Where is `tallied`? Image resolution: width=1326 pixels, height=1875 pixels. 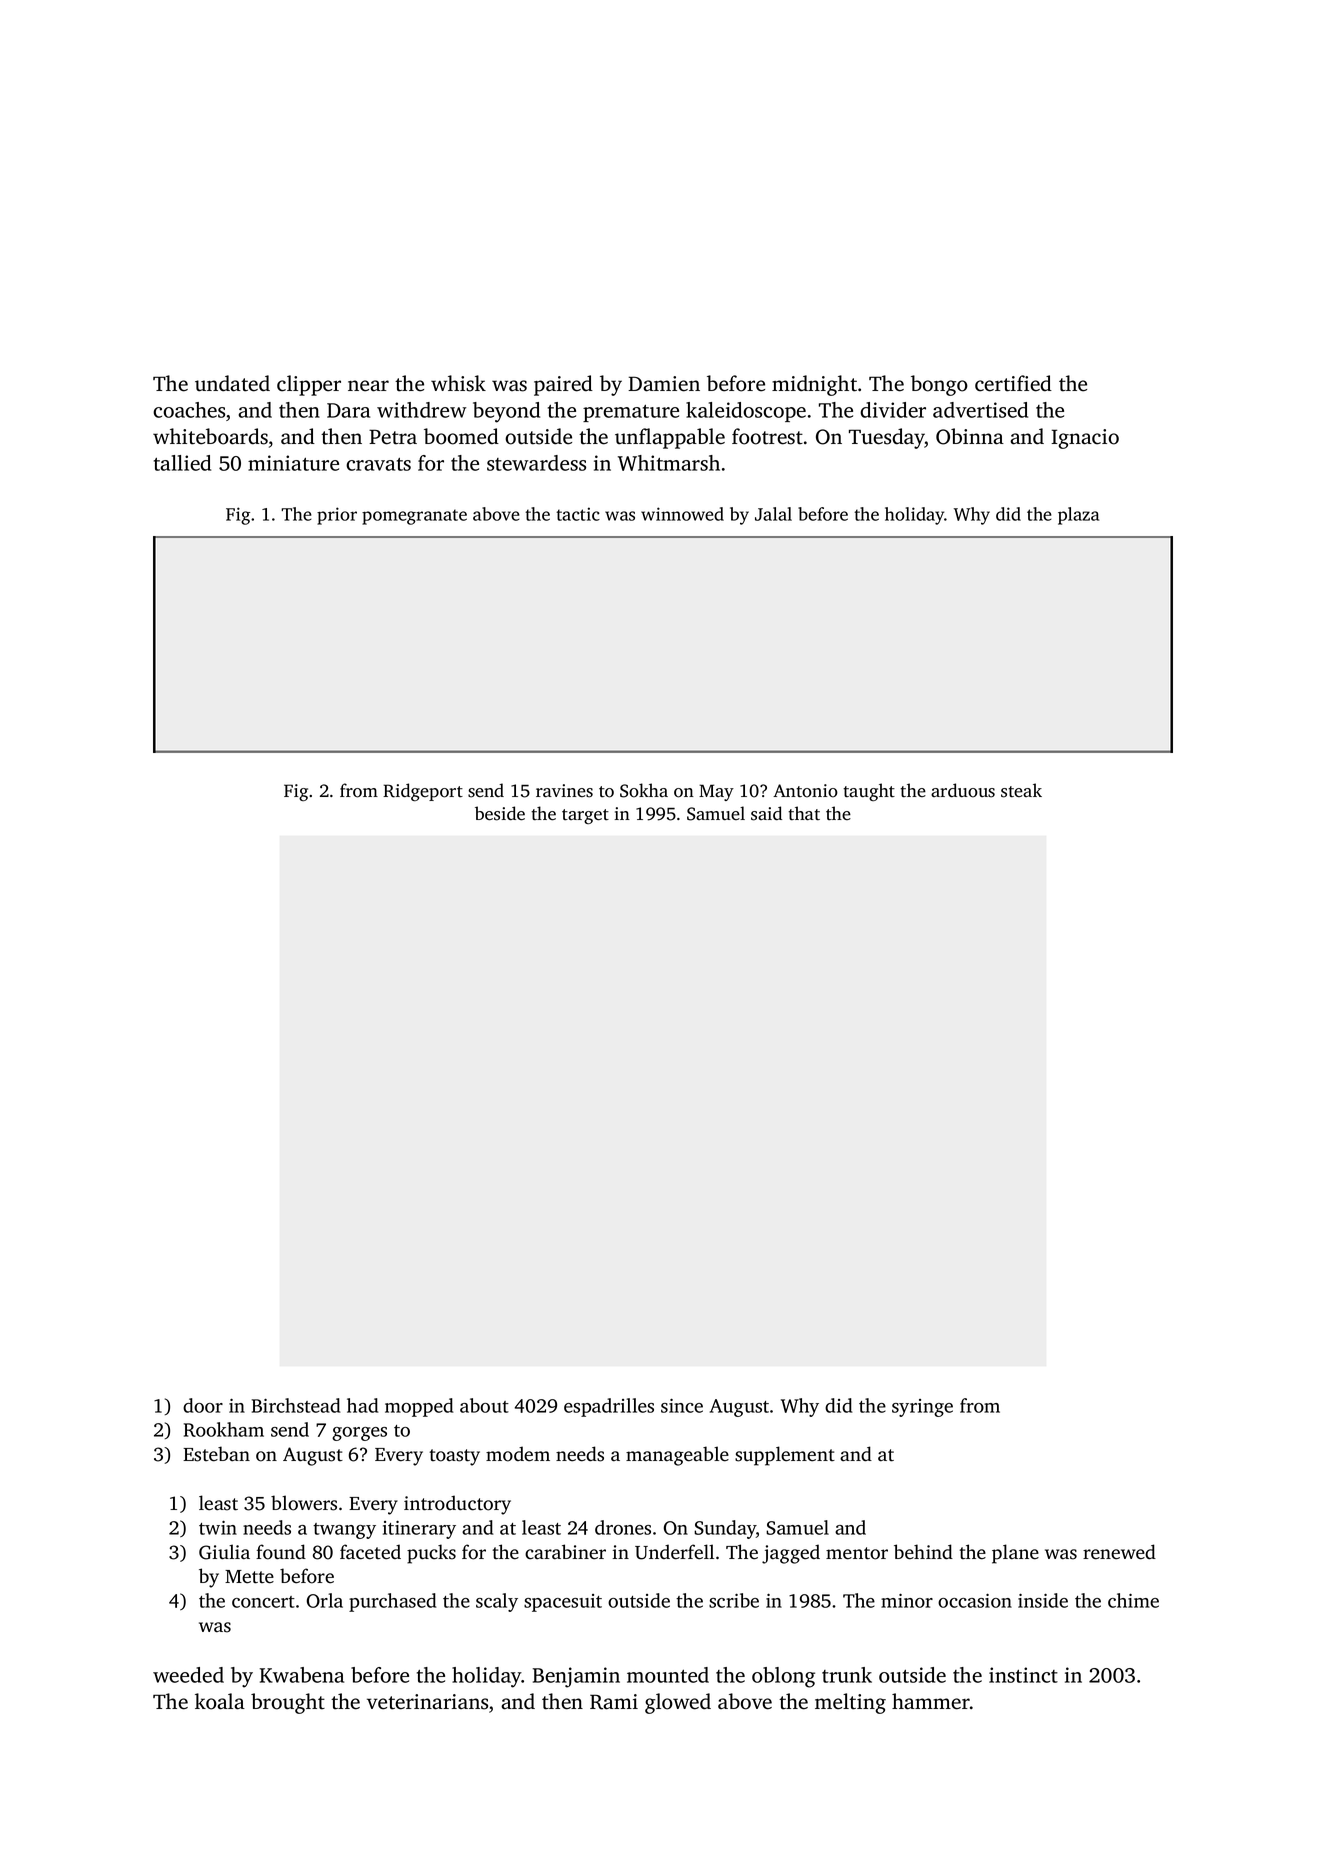
tallied is located at coordinates (182, 463).
